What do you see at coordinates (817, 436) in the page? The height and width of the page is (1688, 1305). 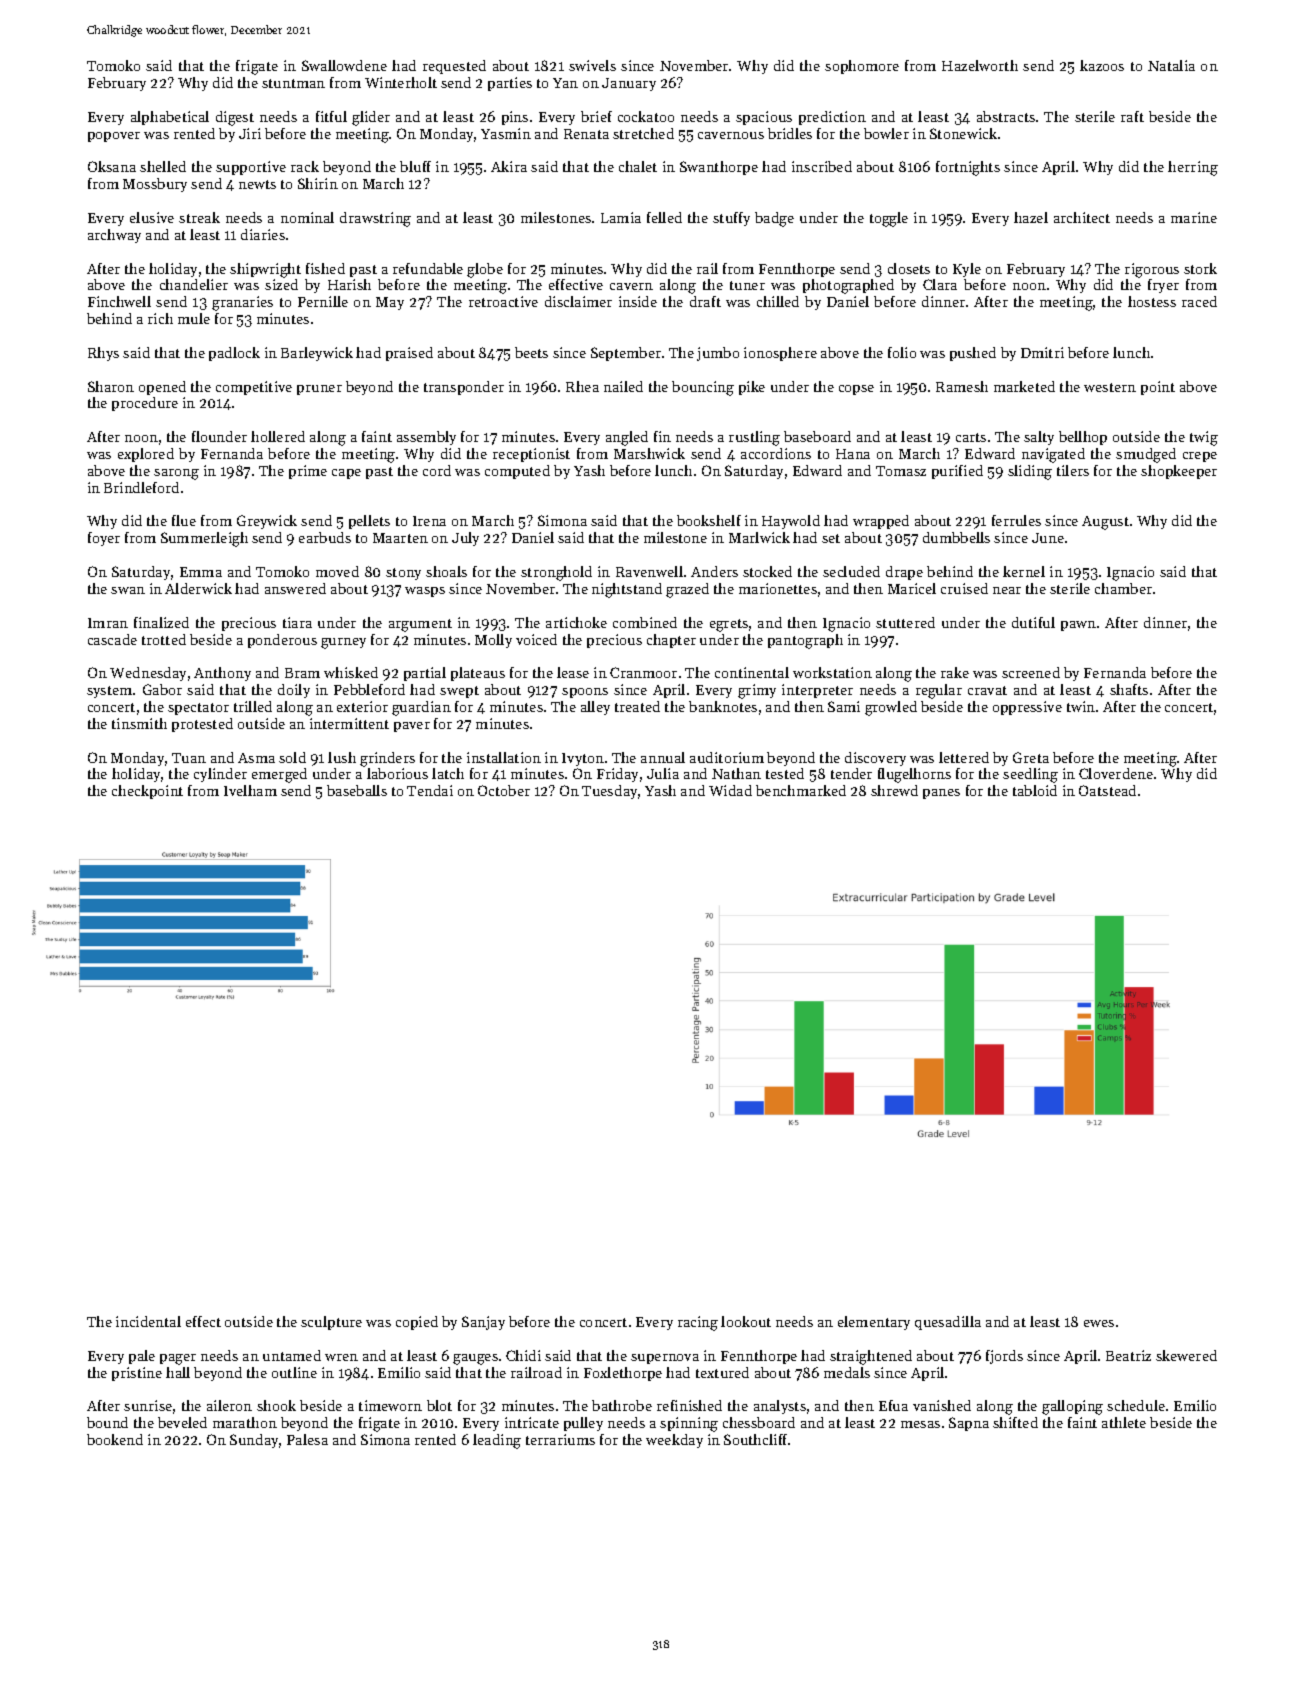 I see `baseboard` at bounding box center [817, 436].
